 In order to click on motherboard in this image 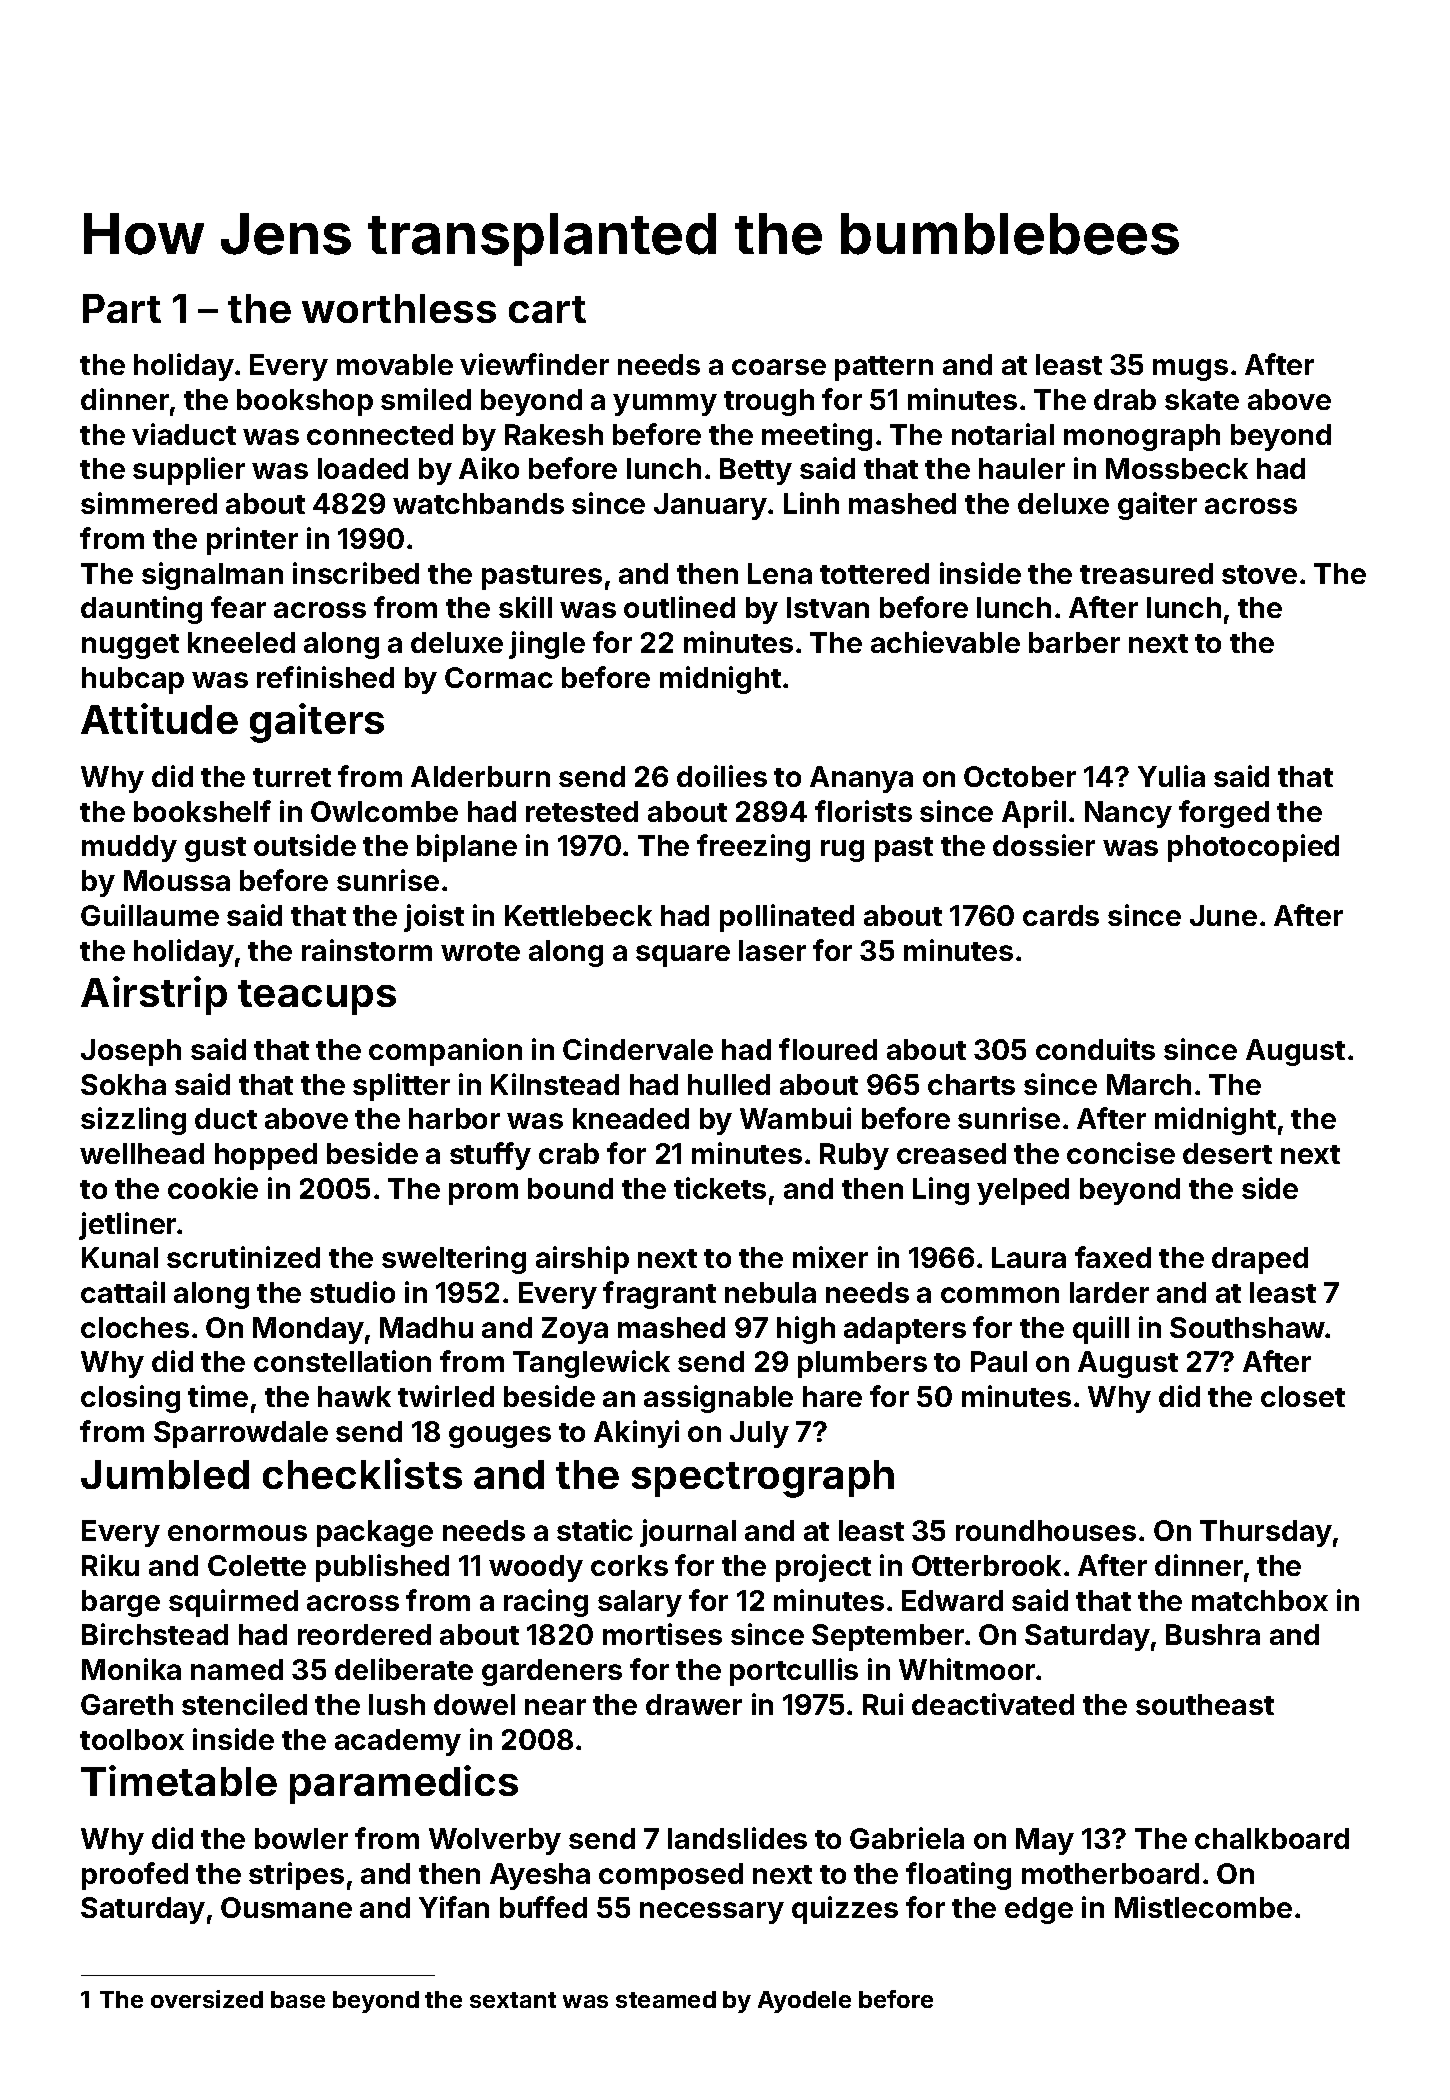, I will do `click(1110, 1873)`.
